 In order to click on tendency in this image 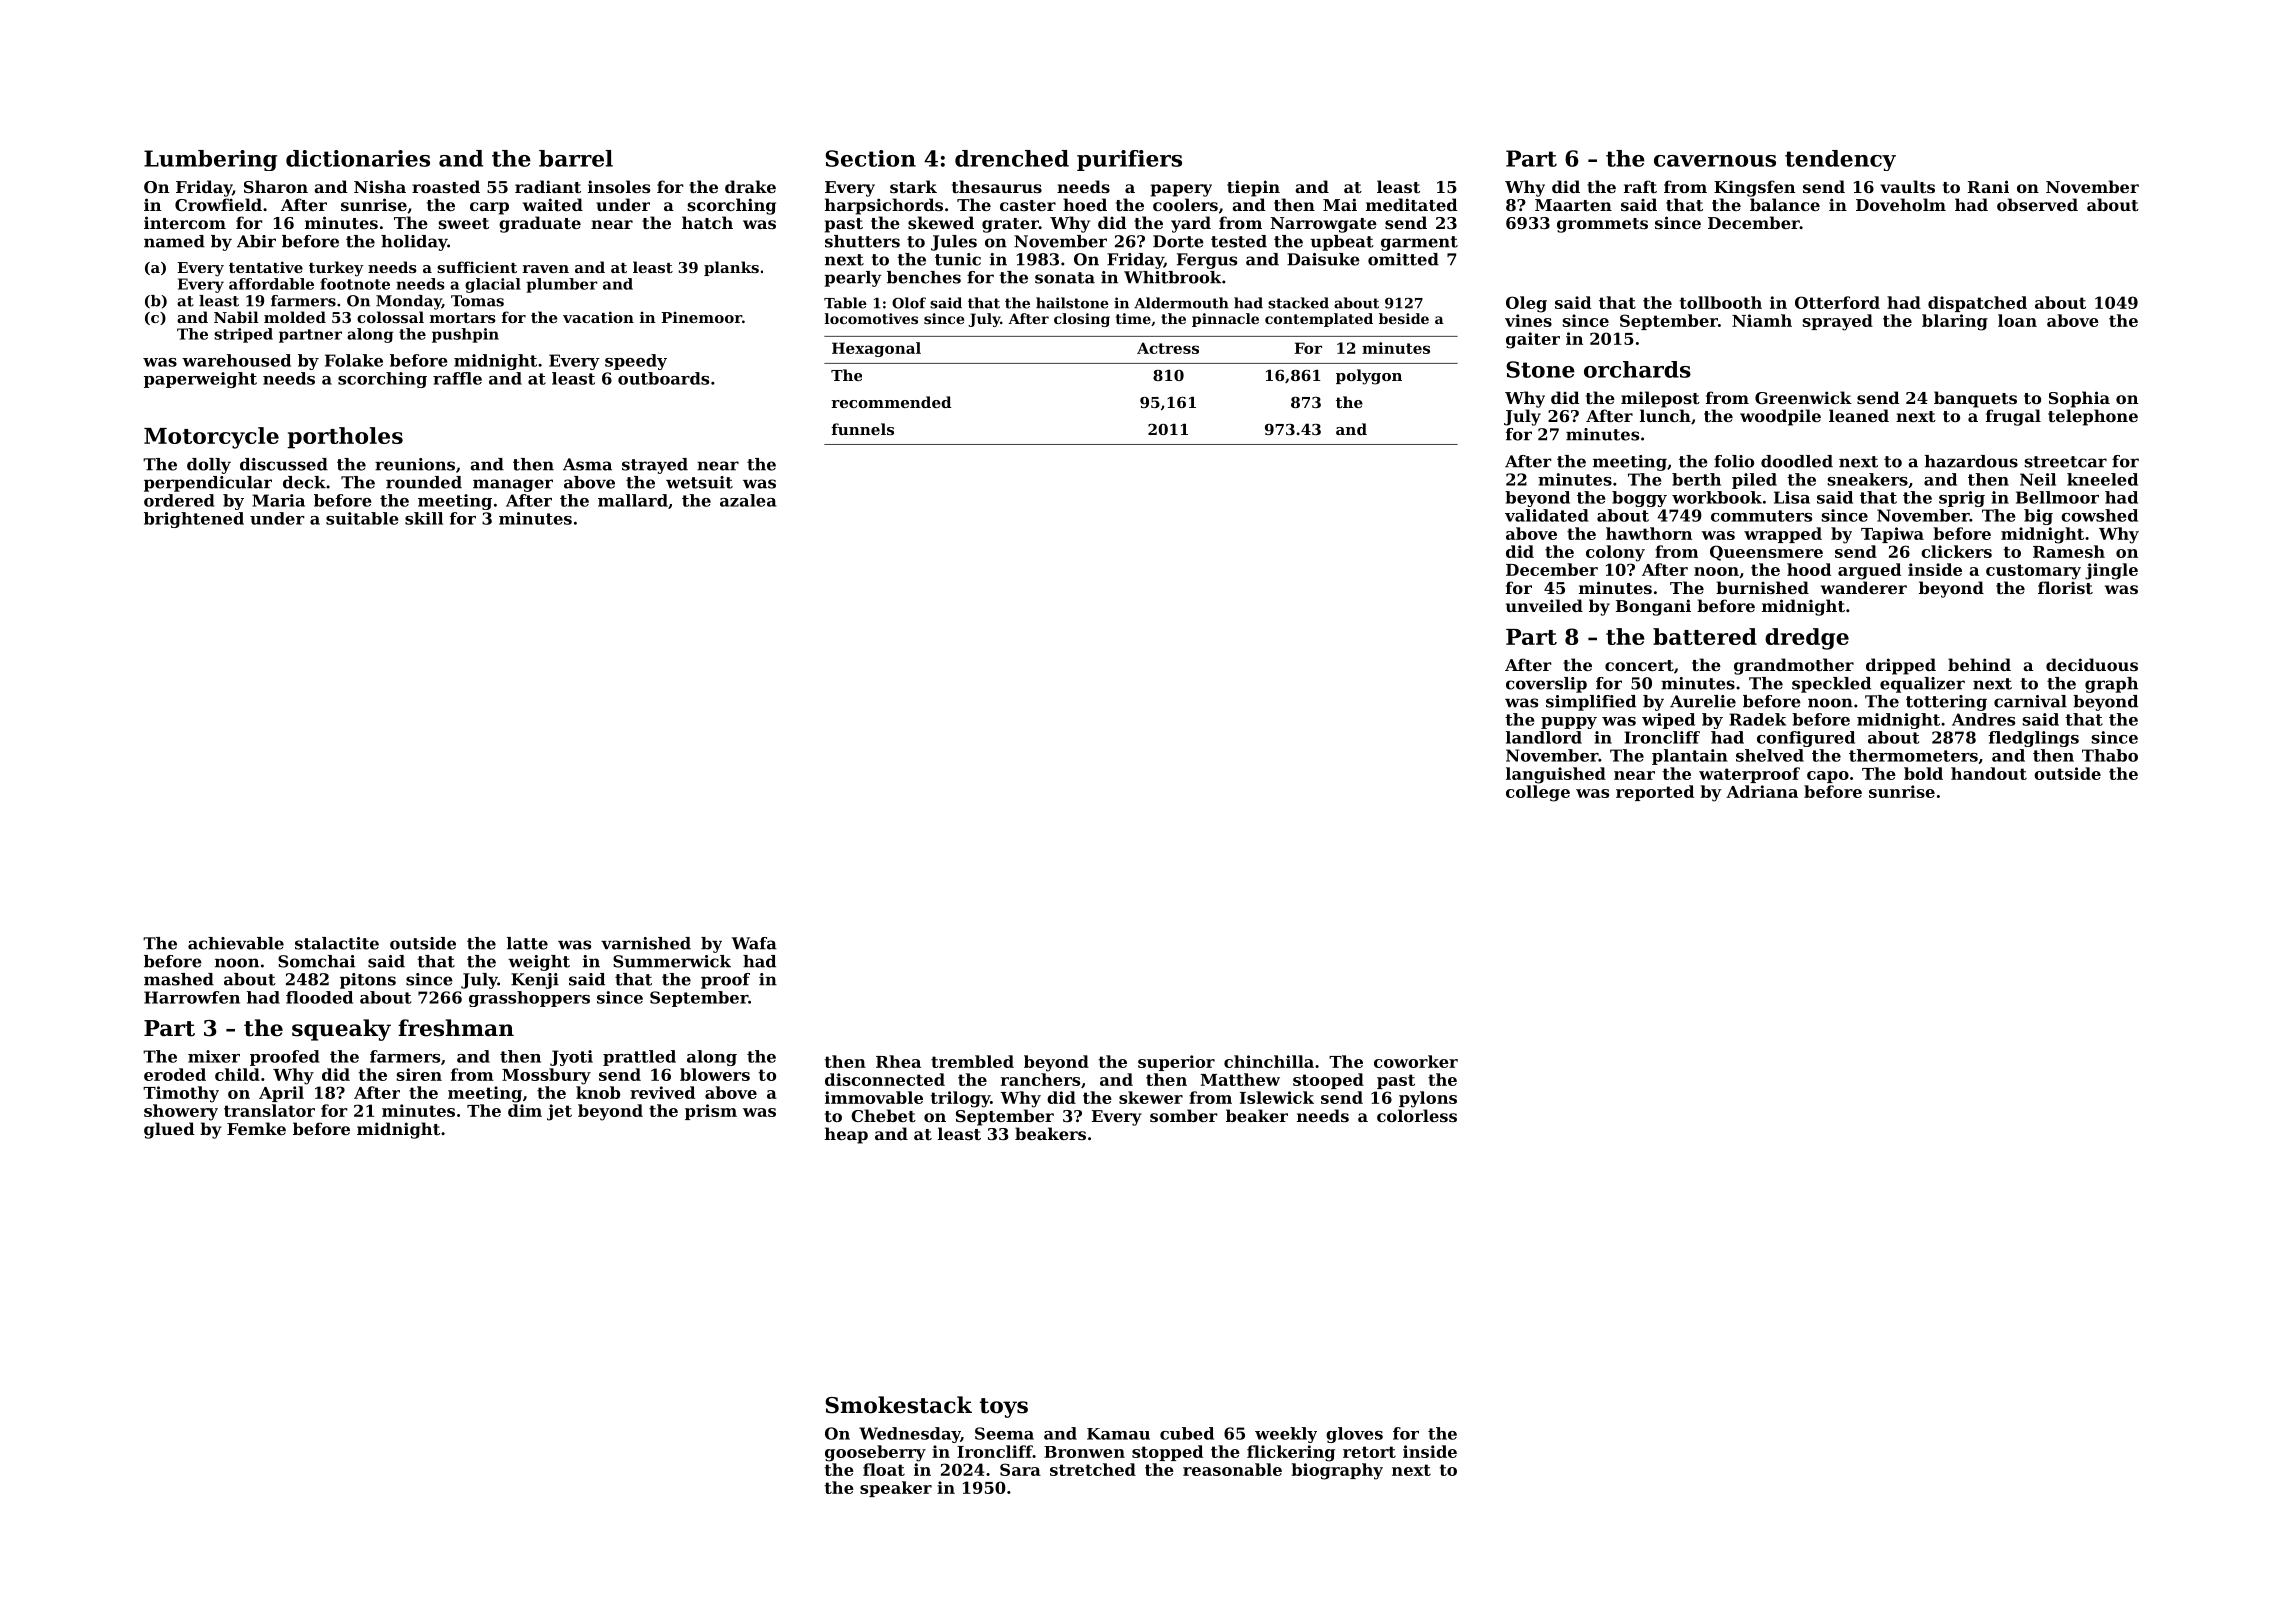, I will do `click(1840, 160)`.
